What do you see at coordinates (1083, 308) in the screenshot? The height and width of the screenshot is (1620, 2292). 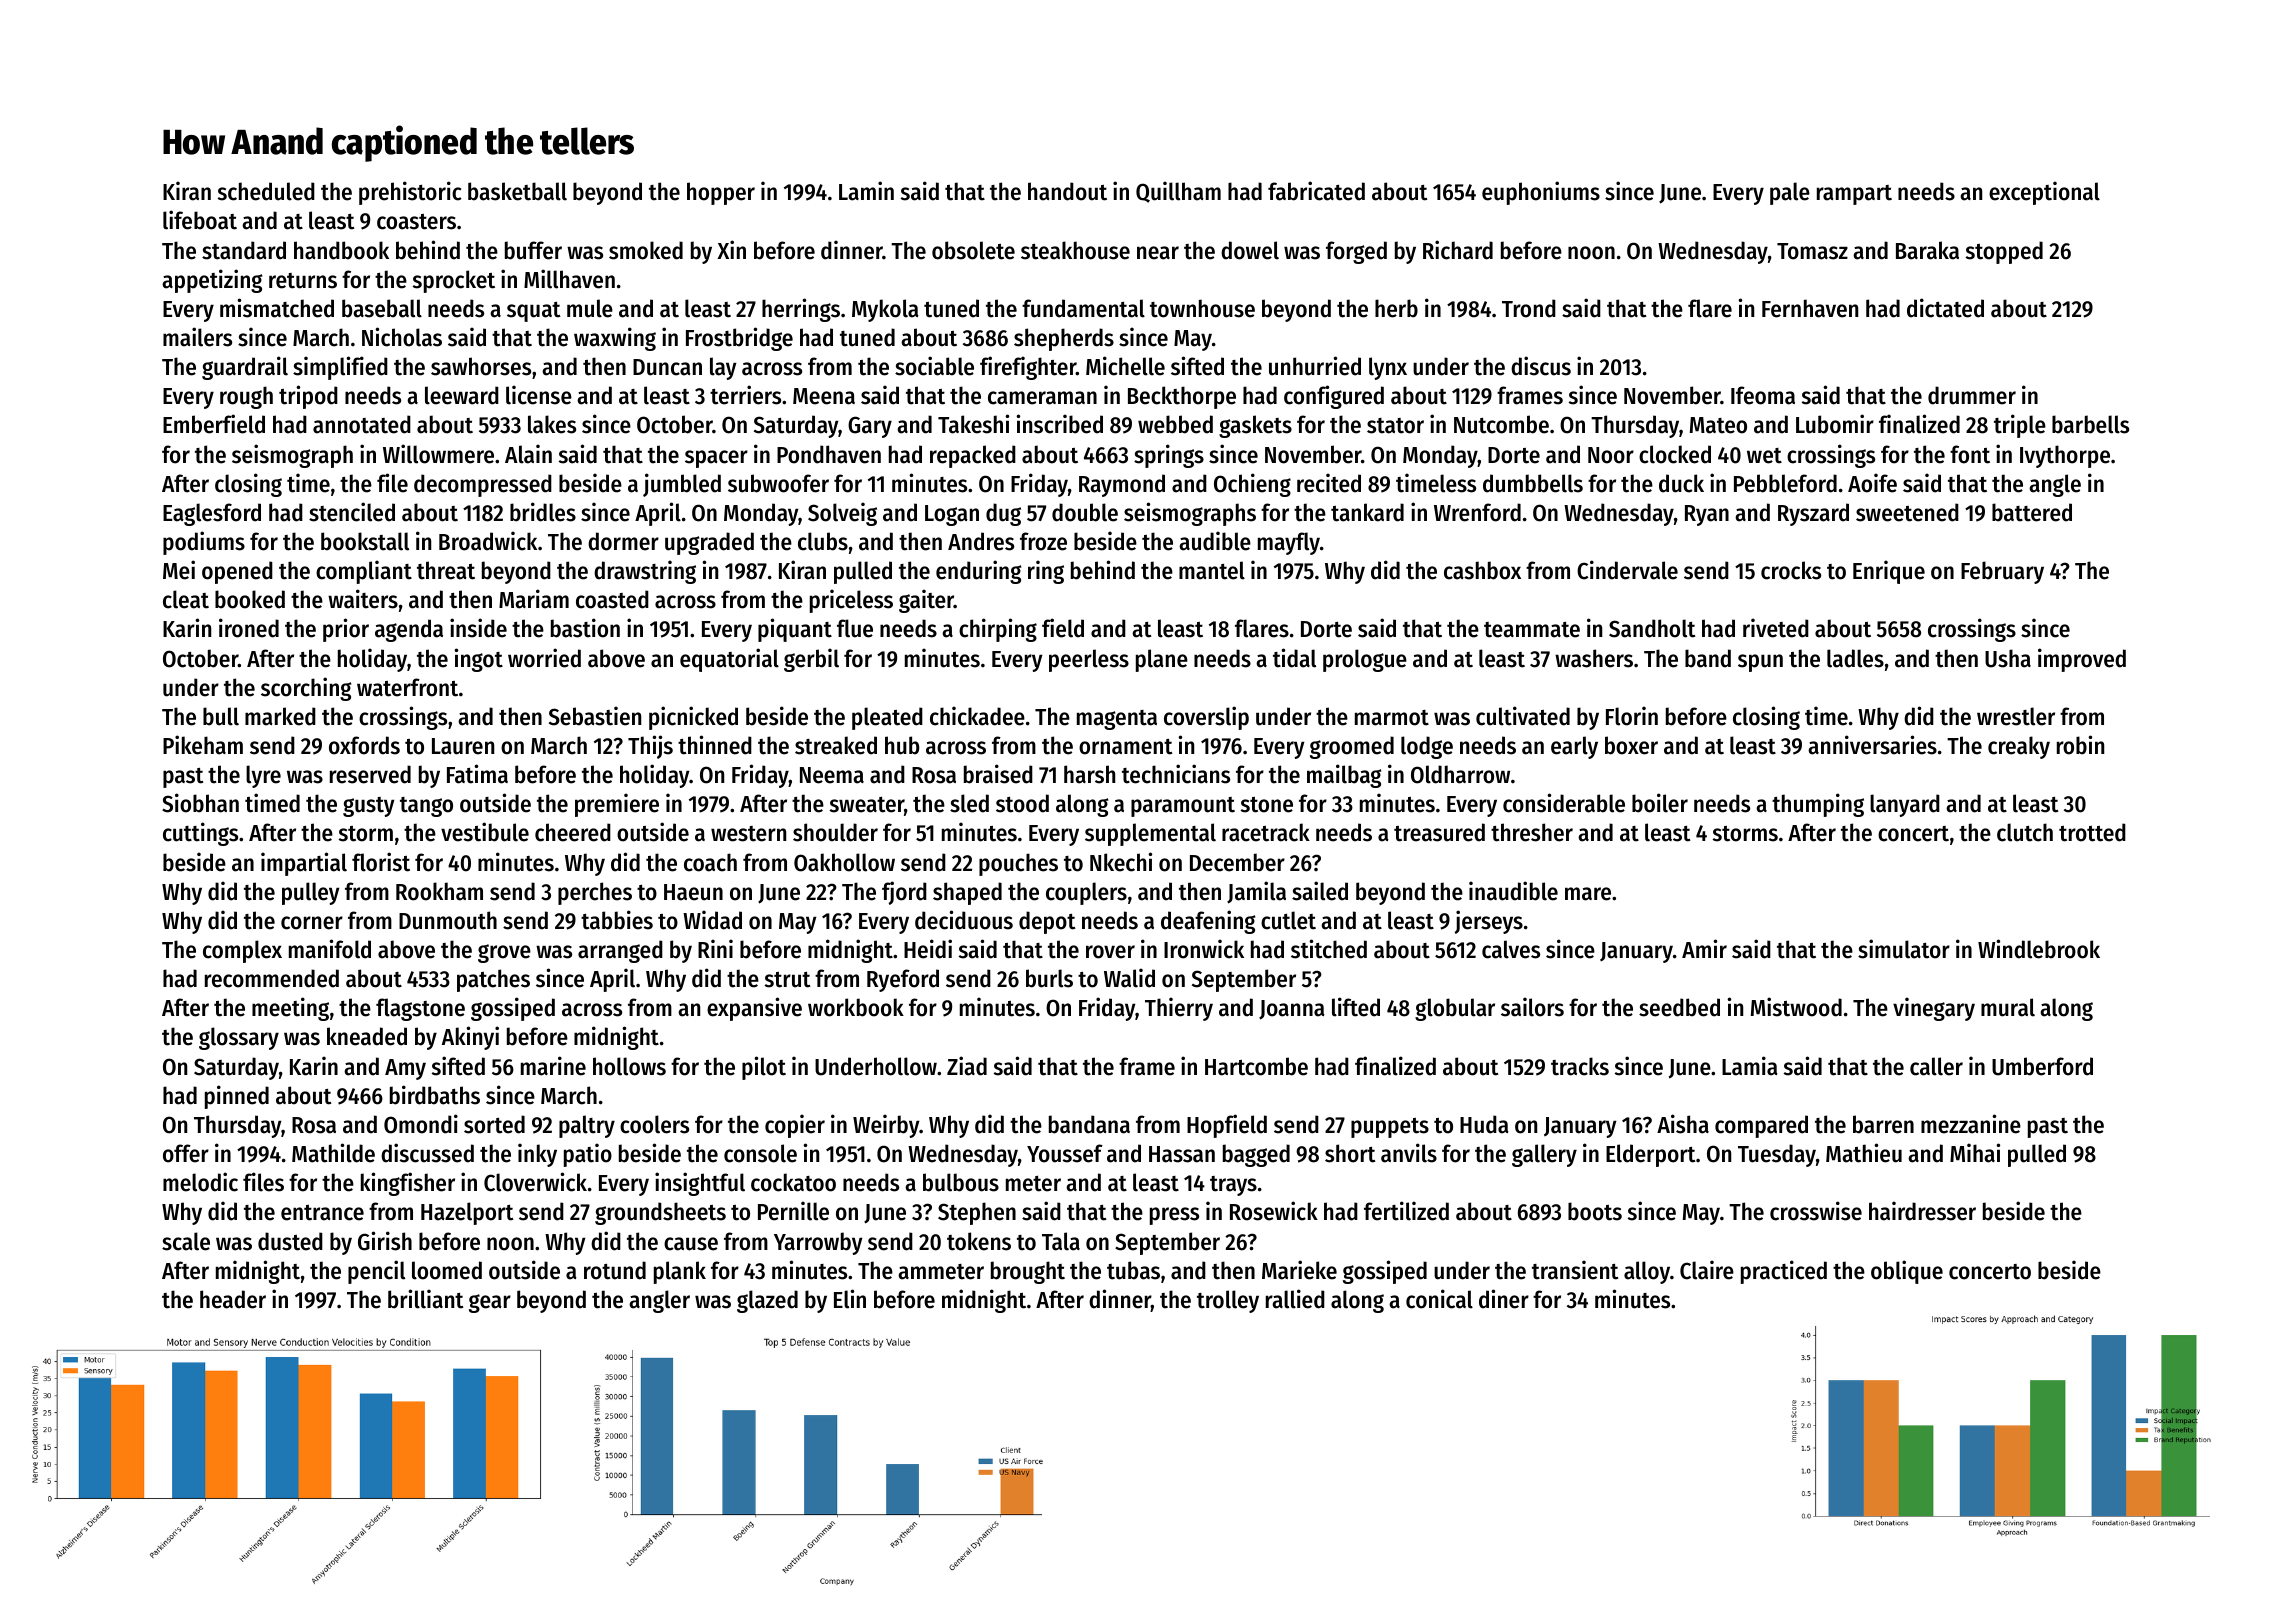 I see `fundamental` at bounding box center [1083, 308].
